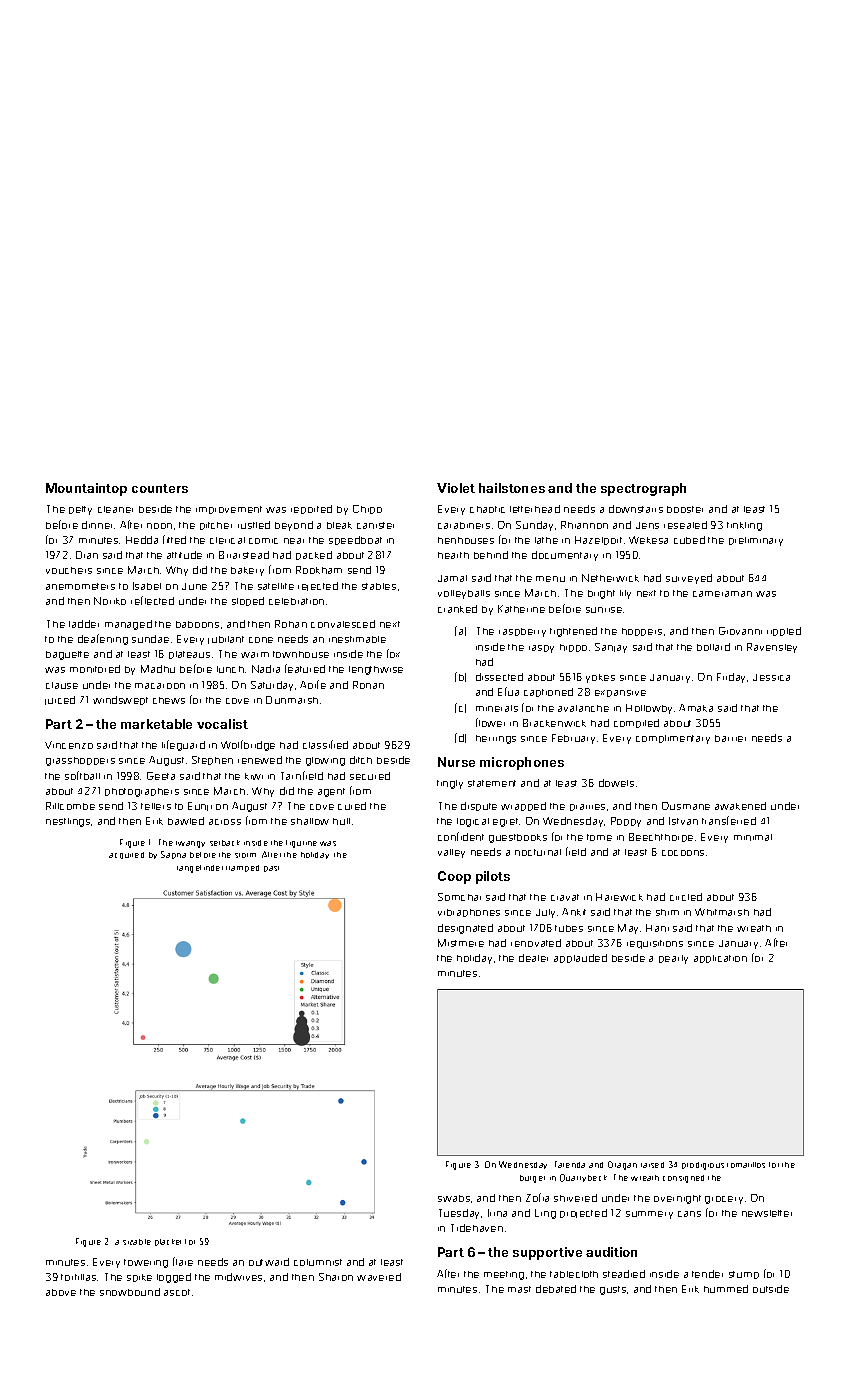 The image size is (849, 1400). What do you see at coordinates (533, 958) in the document?
I see `dealer` at bounding box center [533, 958].
